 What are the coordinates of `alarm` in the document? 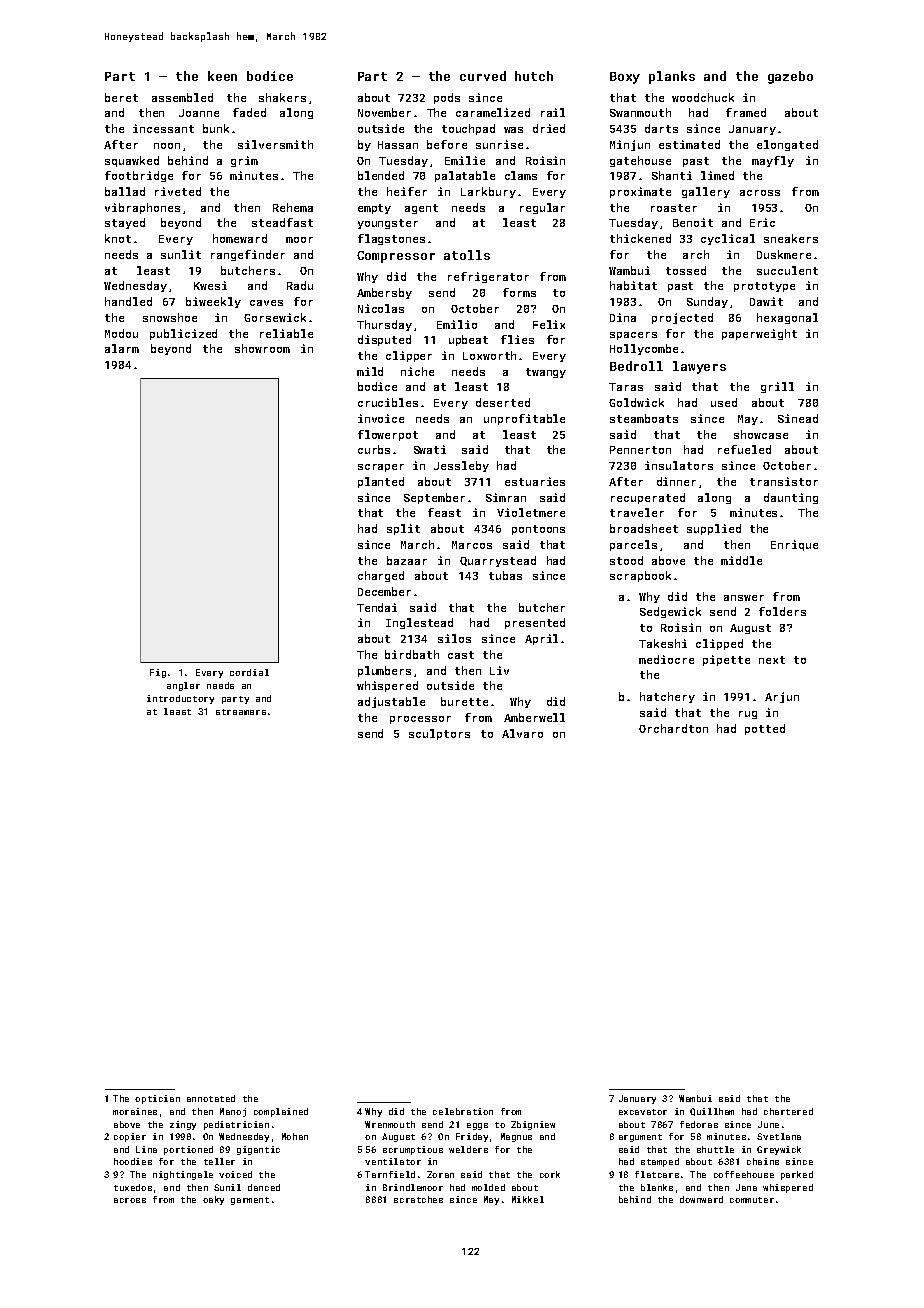 It's located at (122, 348).
